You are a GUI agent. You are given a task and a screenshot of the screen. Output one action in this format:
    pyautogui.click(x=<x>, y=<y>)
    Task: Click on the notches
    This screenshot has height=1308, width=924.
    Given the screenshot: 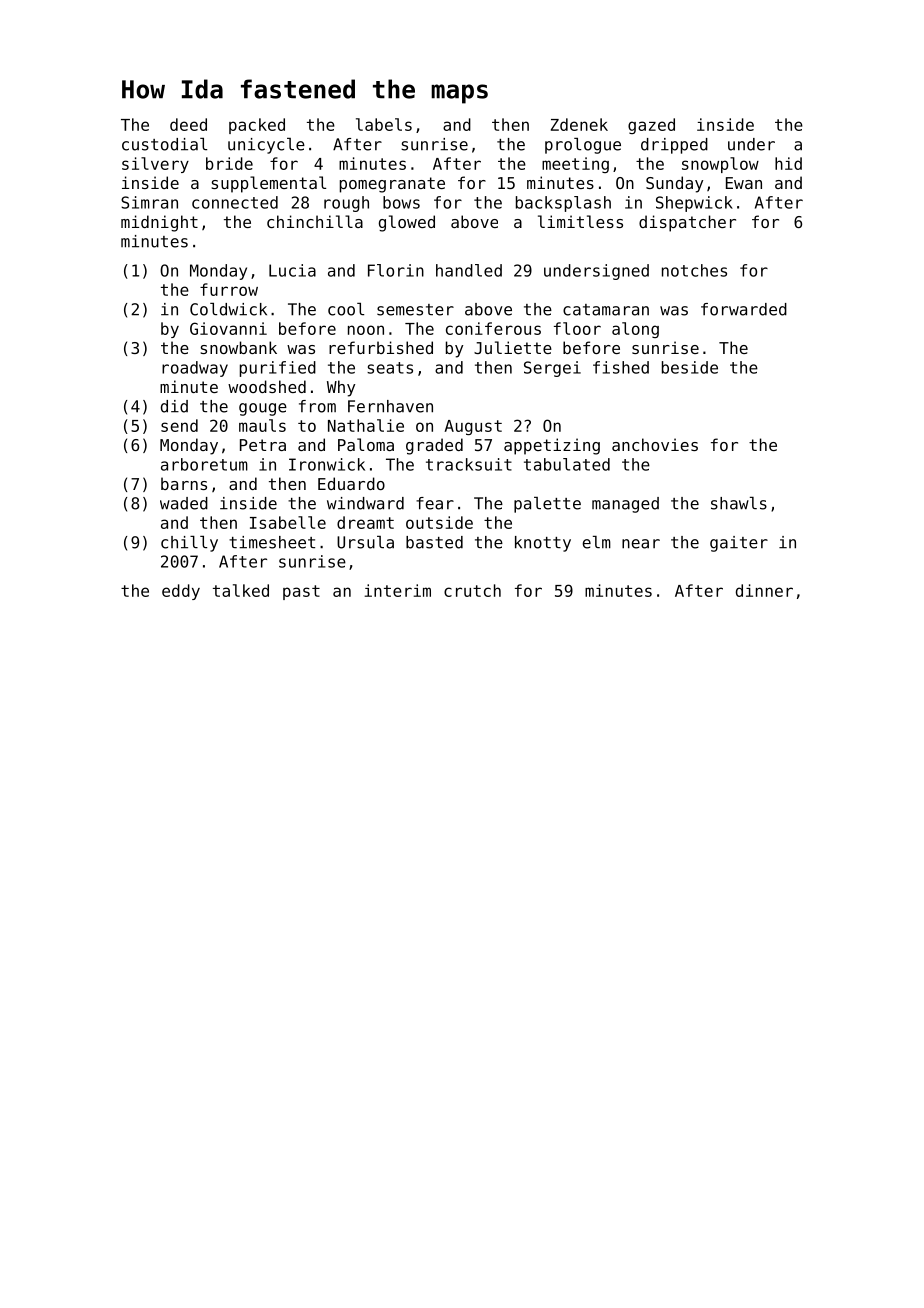 What is the action you would take?
    pyautogui.click(x=694, y=270)
